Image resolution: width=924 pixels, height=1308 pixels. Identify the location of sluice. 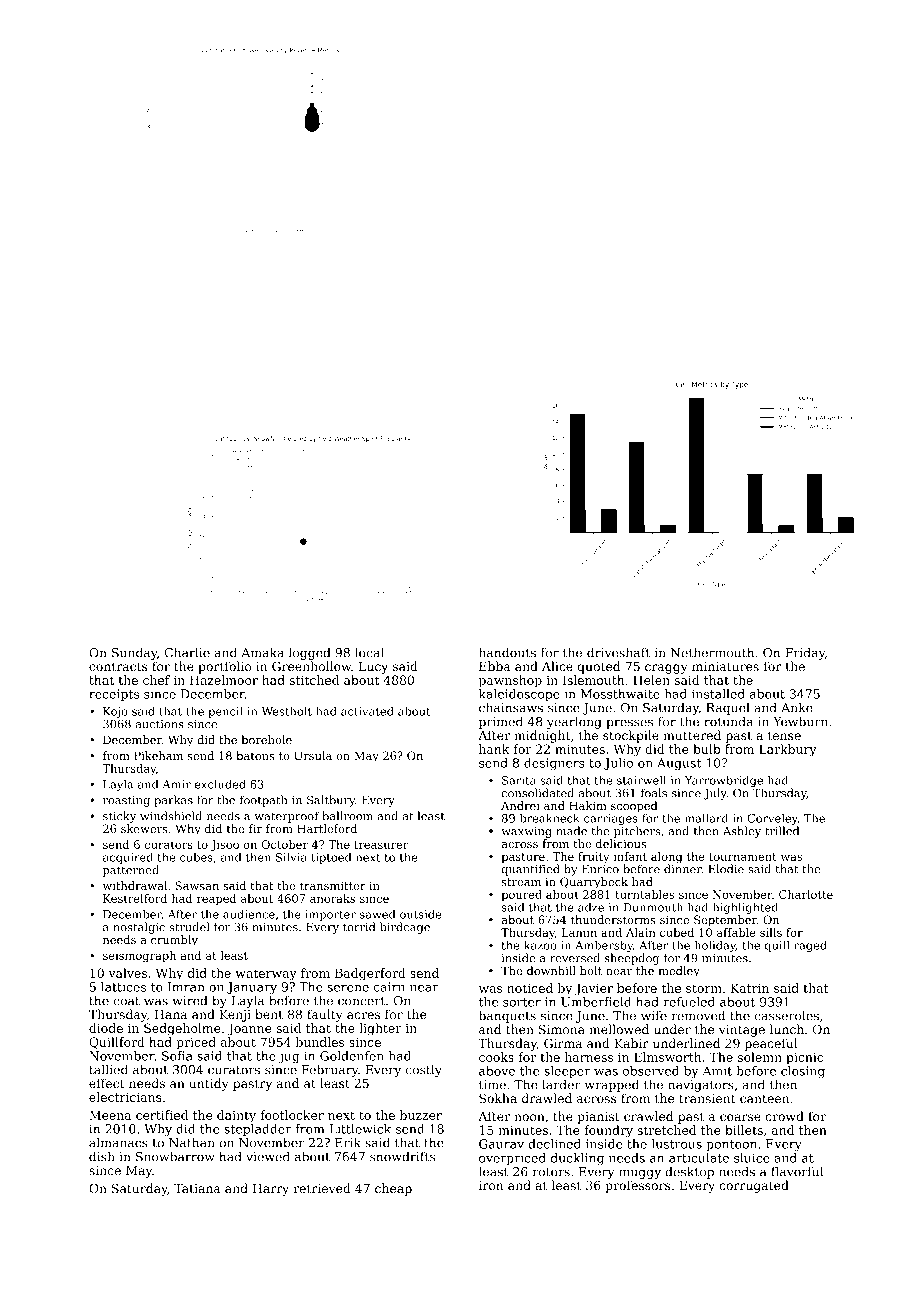
(752, 1158).
